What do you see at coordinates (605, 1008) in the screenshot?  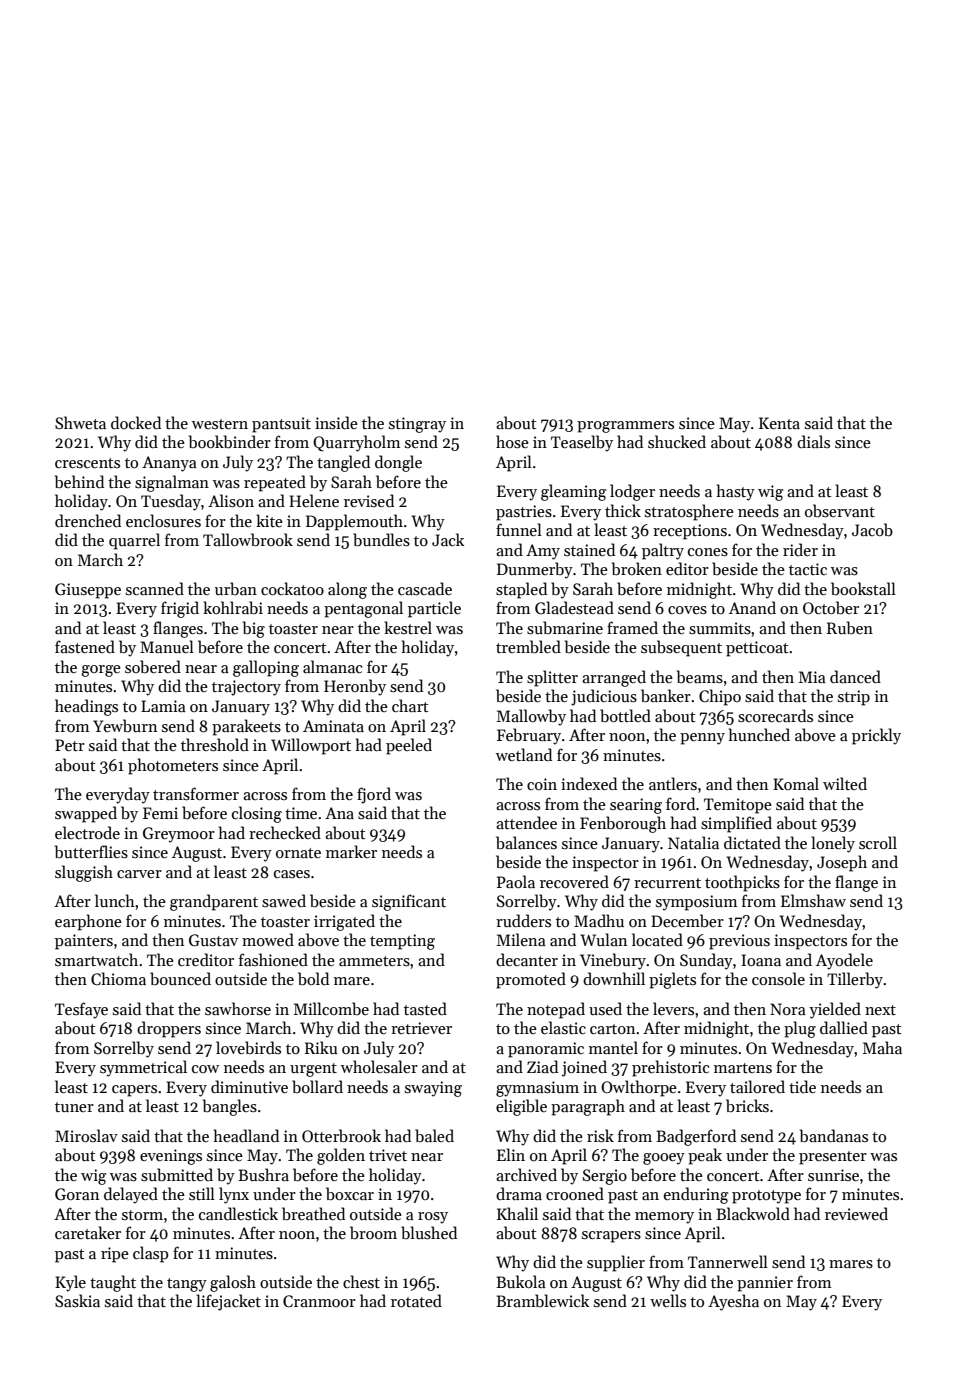 I see `used` at bounding box center [605, 1008].
